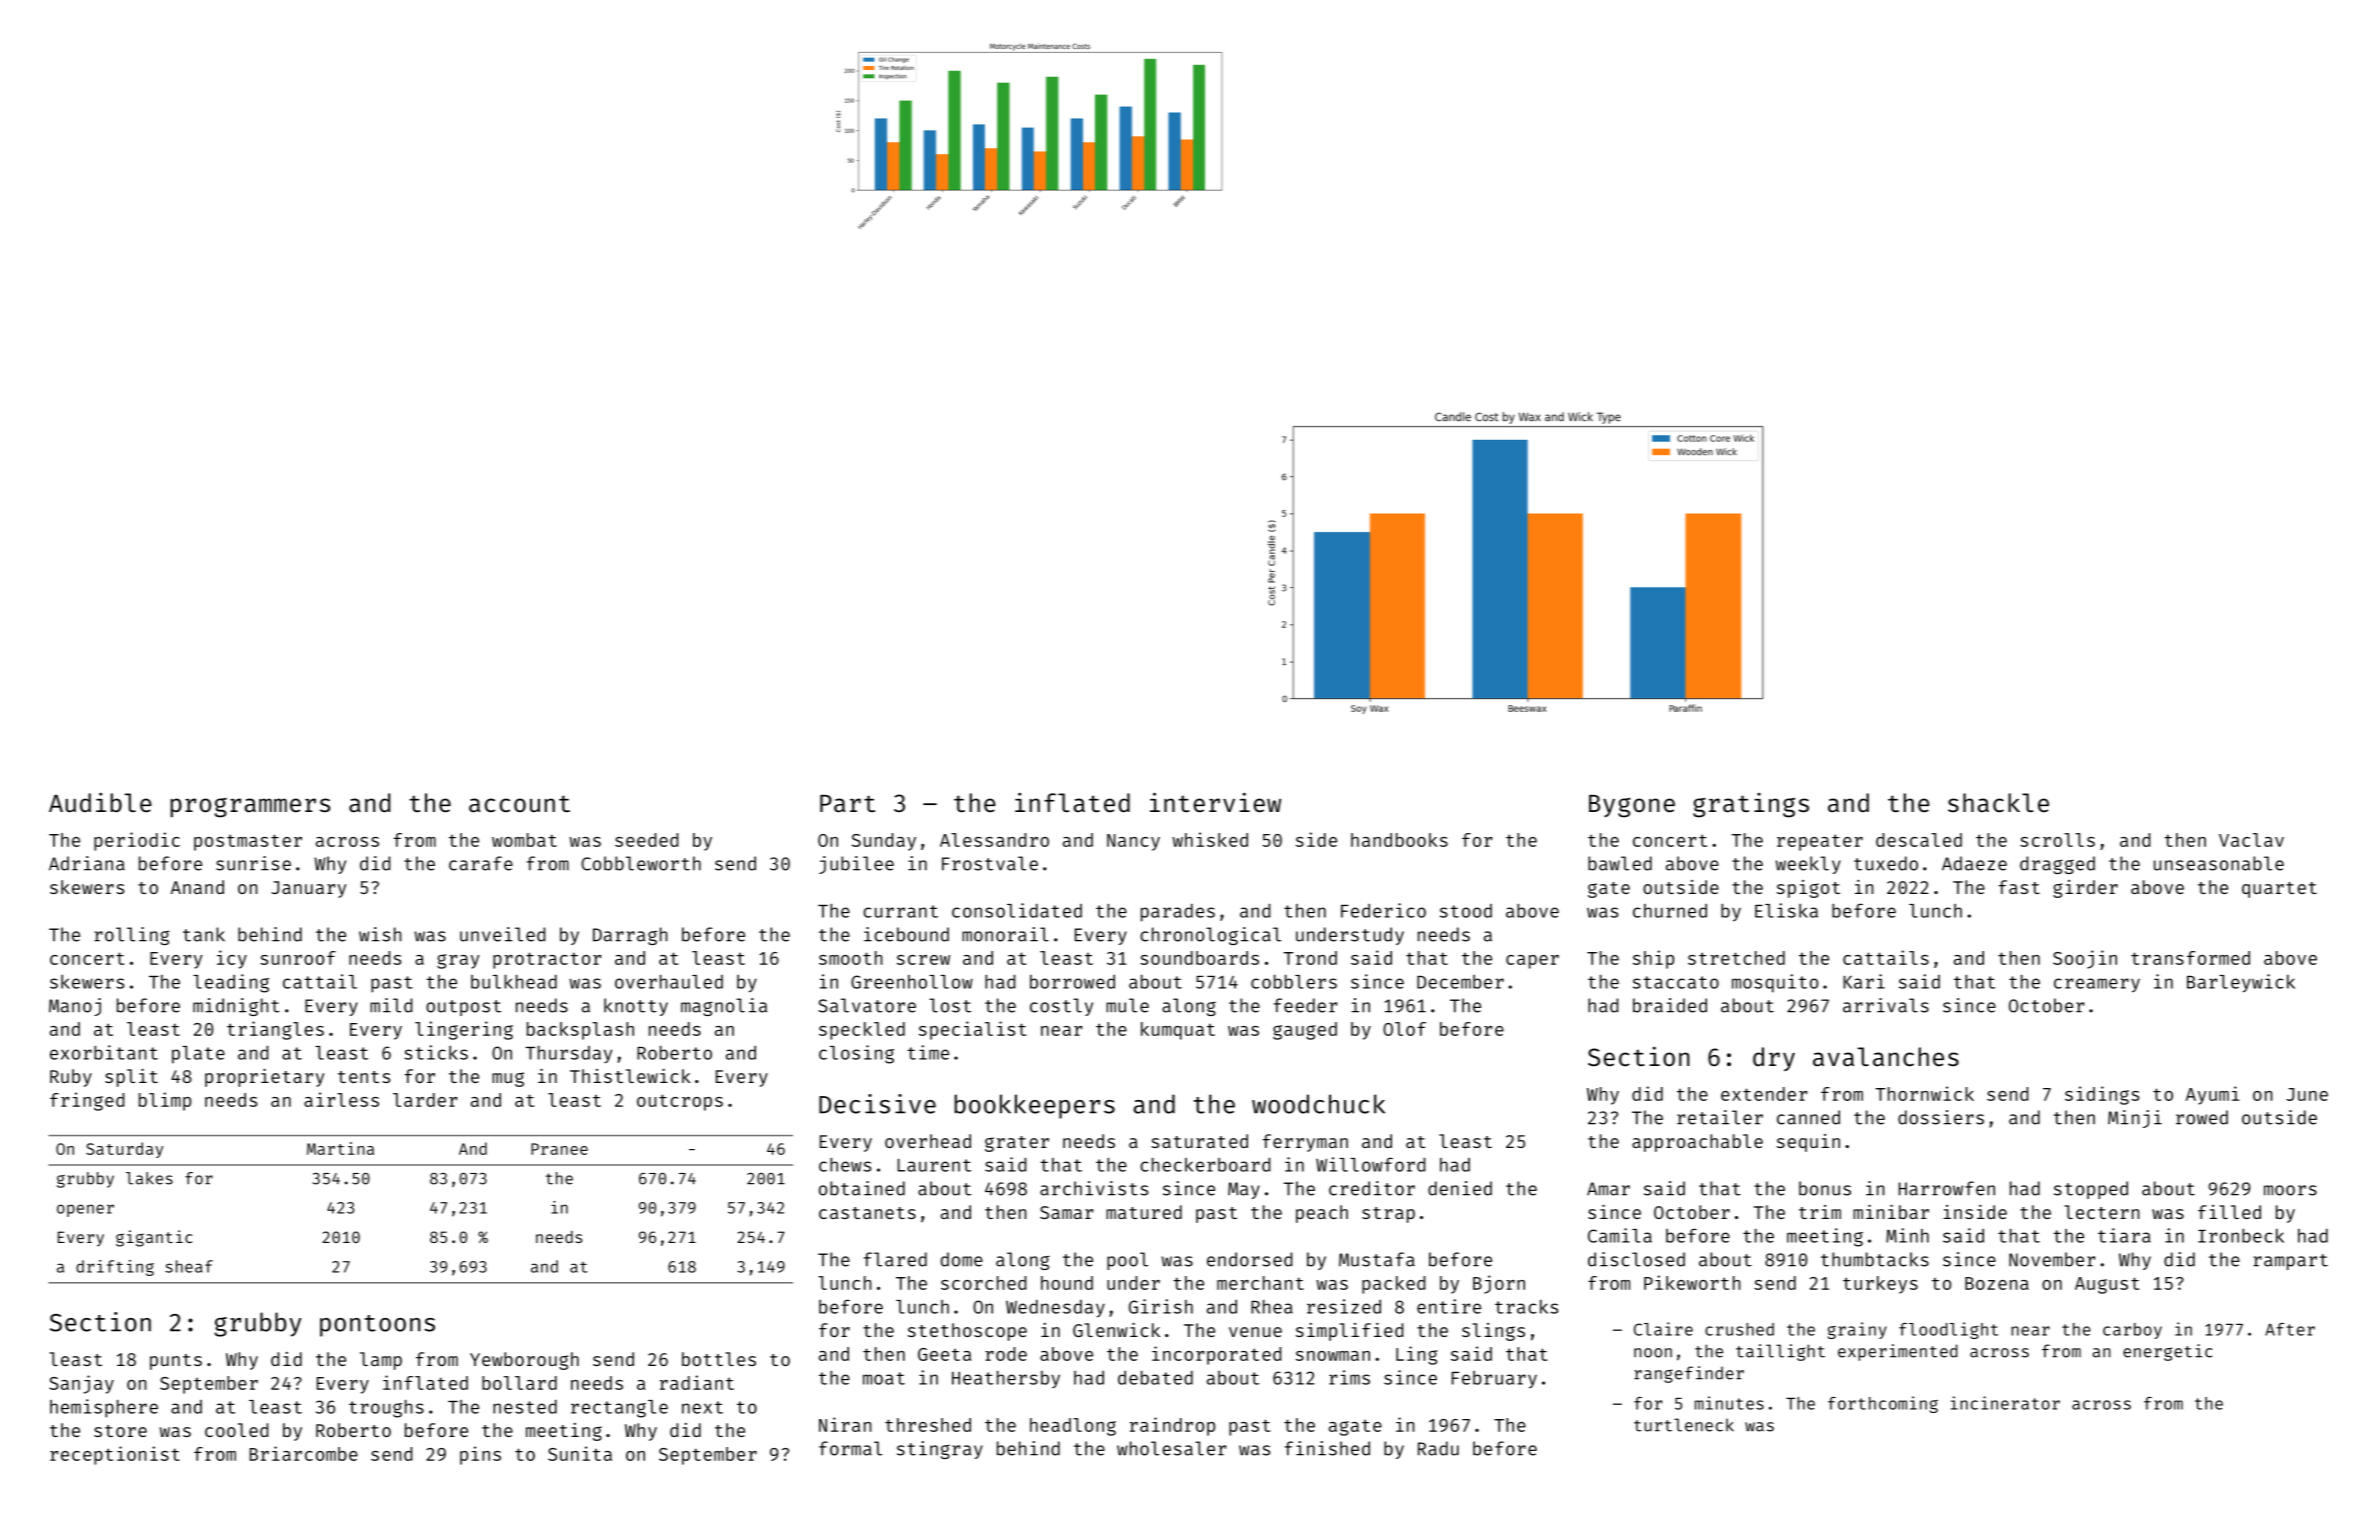 This screenshot has height=1540, width=2380. What do you see at coordinates (1998, 803) in the screenshot?
I see `shackle` at bounding box center [1998, 803].
